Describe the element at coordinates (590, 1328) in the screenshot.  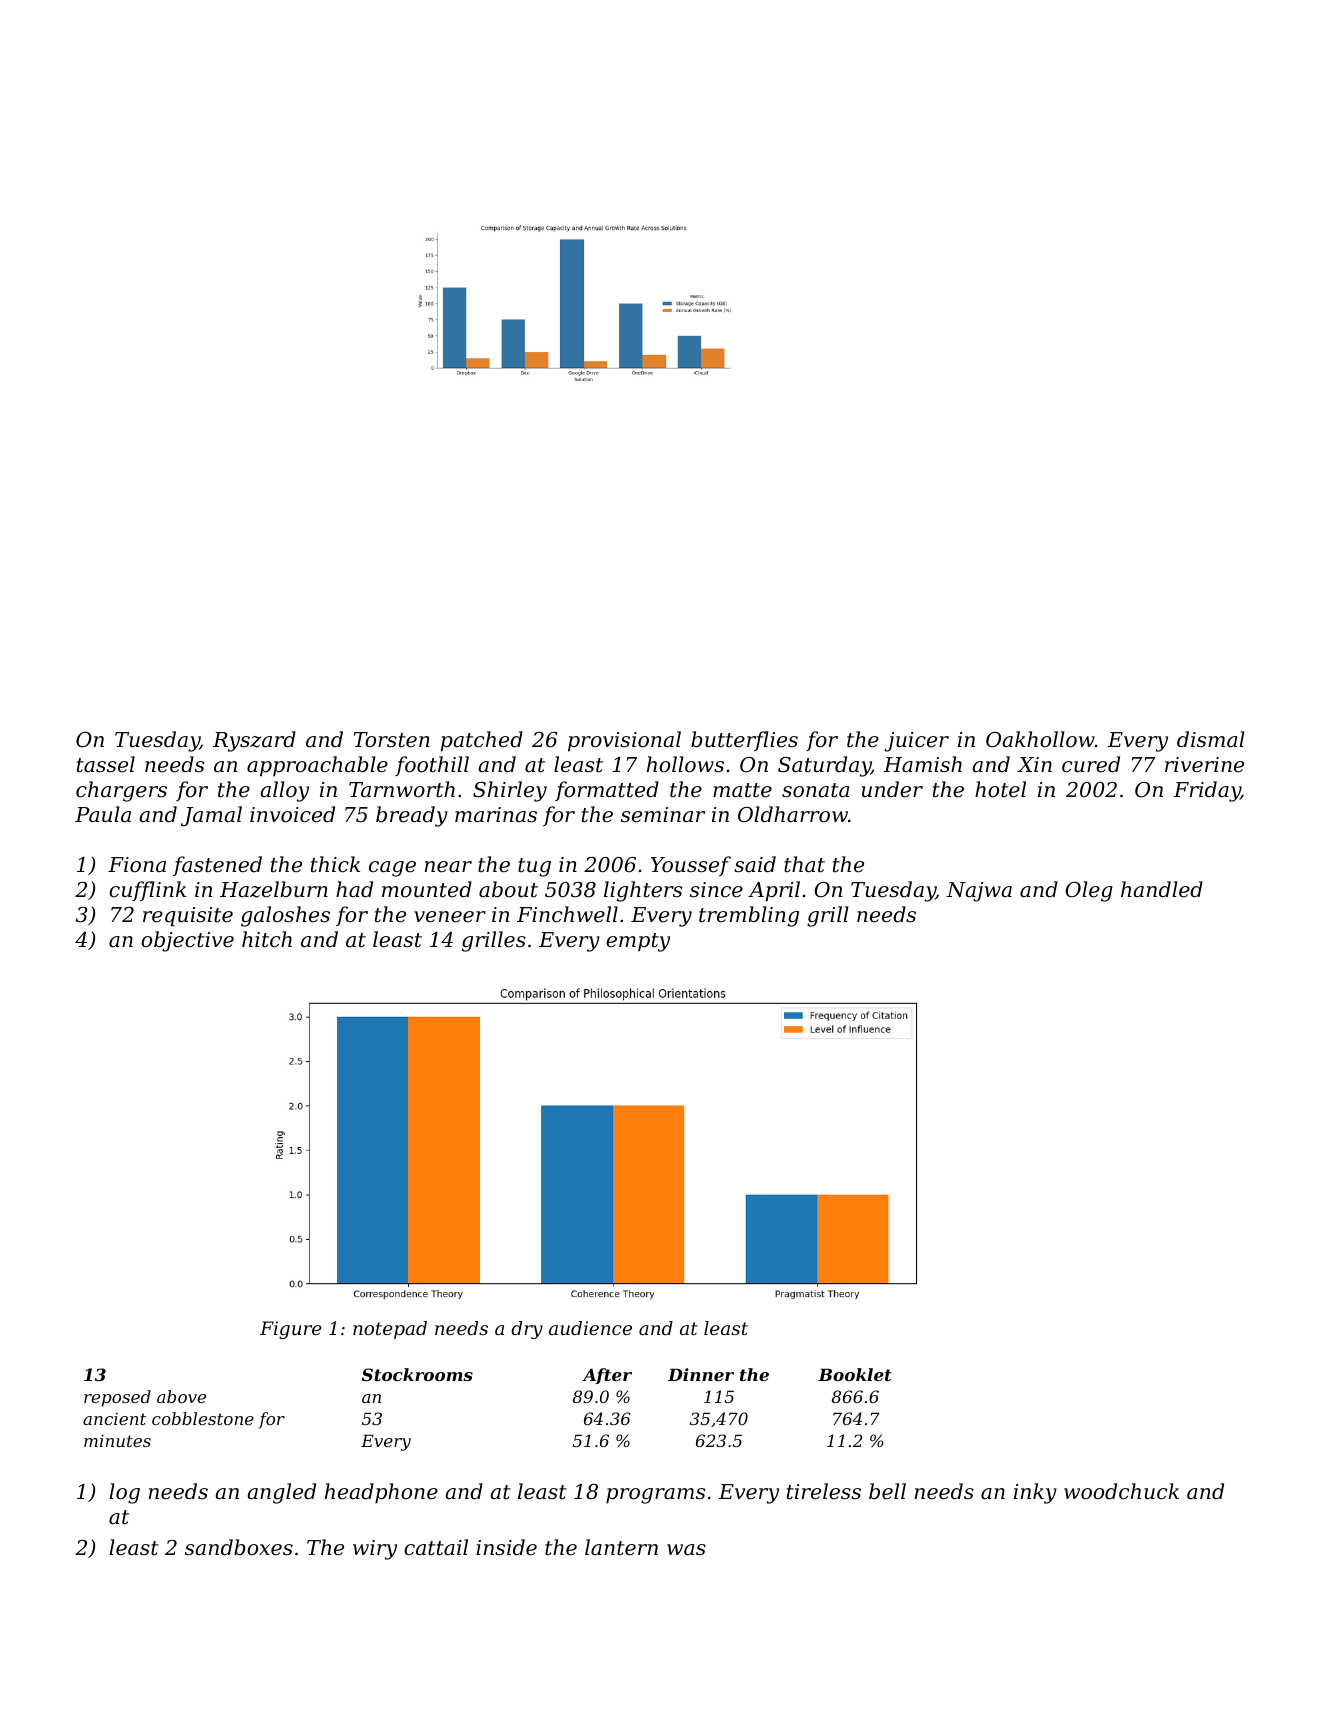
I see `audience` at that location.
